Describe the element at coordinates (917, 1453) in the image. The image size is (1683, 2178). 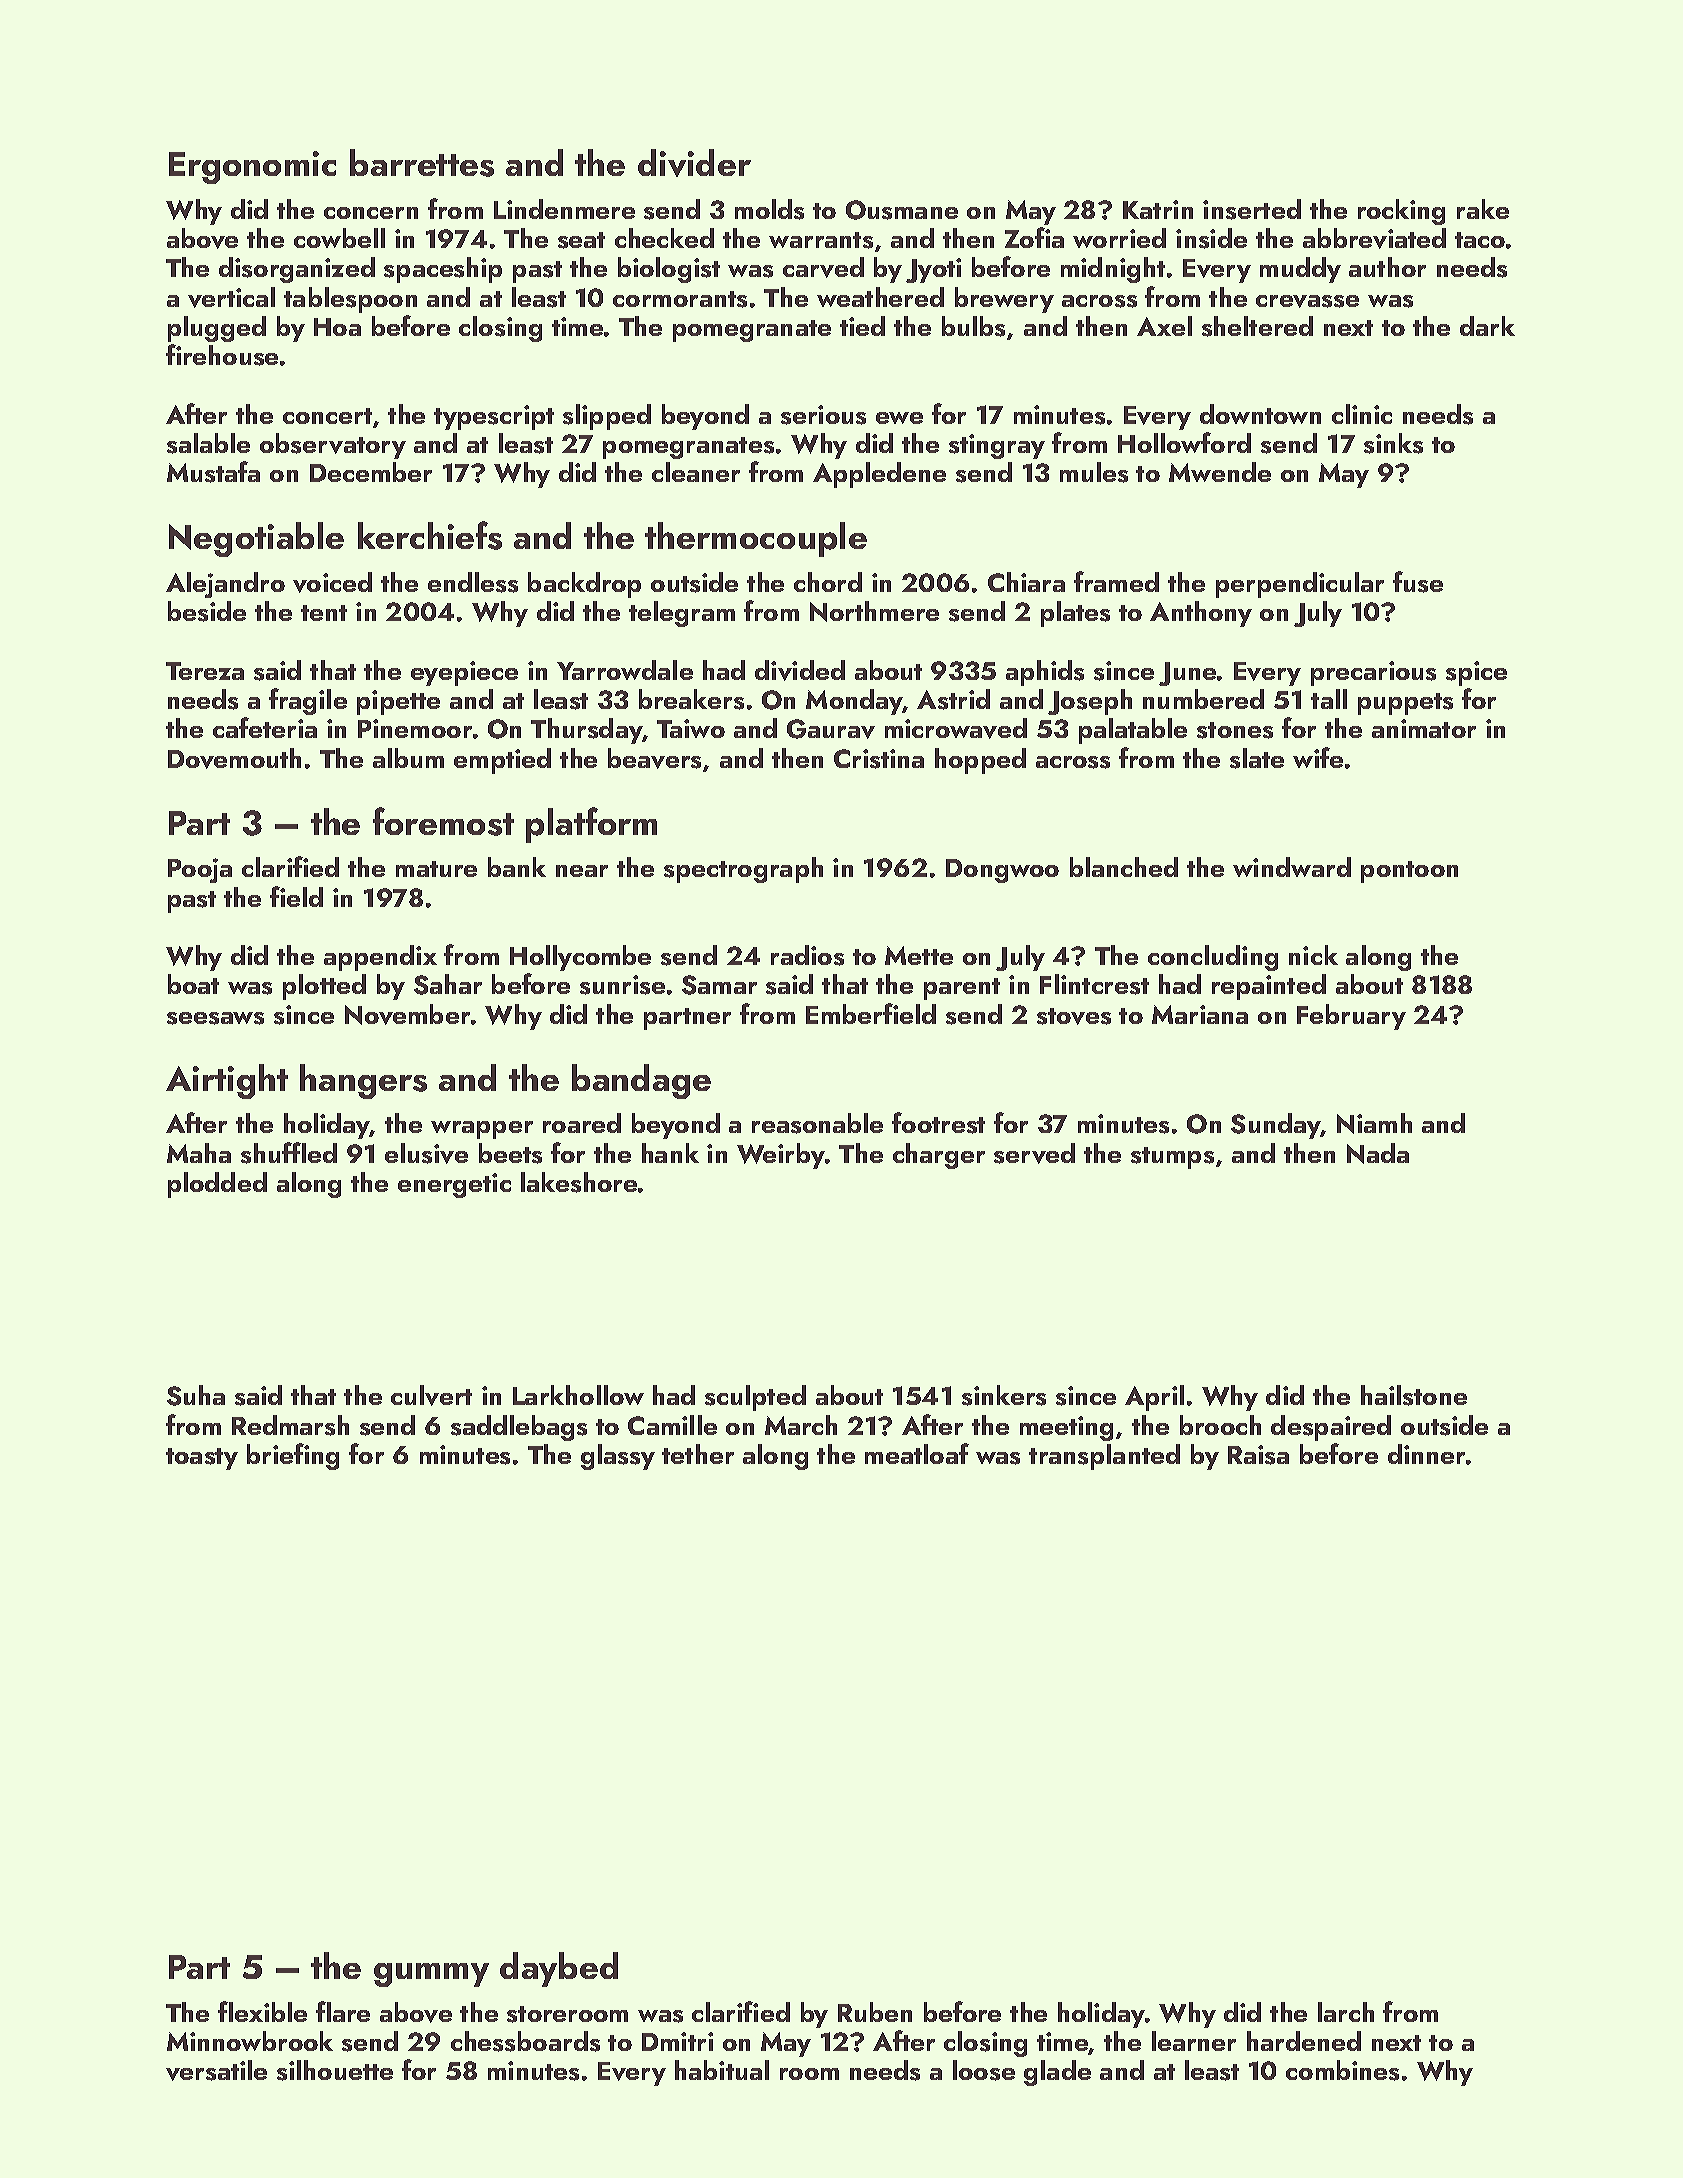
I see `meatloaf` at that location.
